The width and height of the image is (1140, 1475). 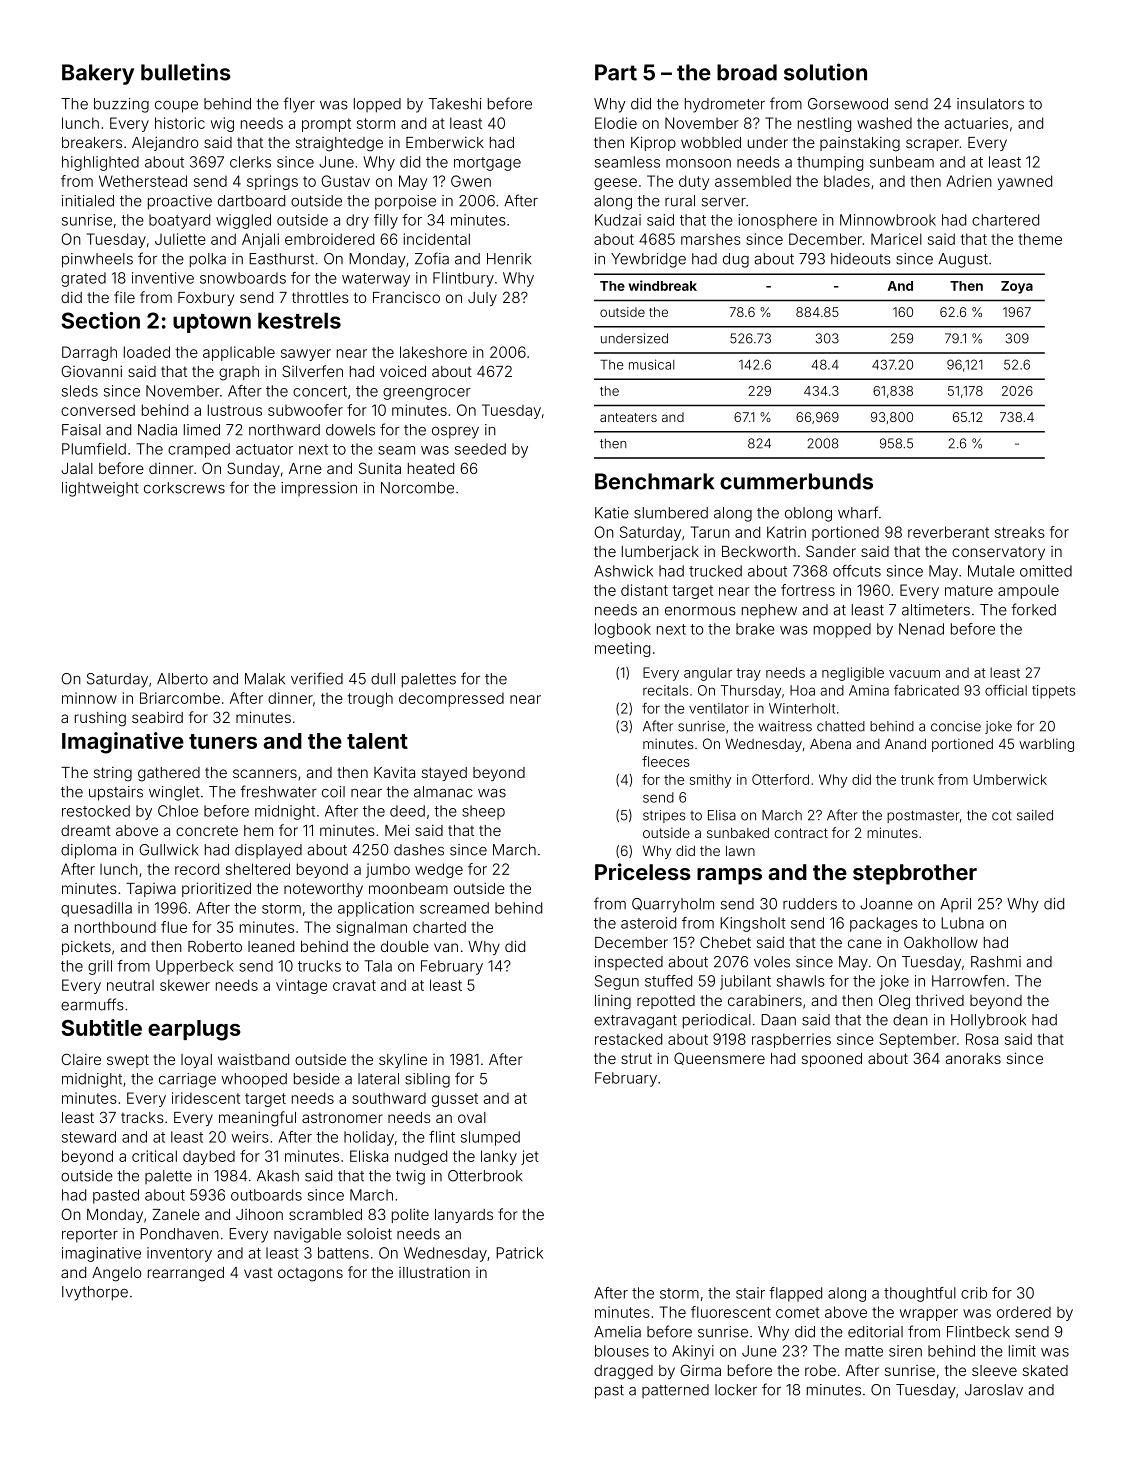 I want to click on uptown, so click(x=212, y=323).
